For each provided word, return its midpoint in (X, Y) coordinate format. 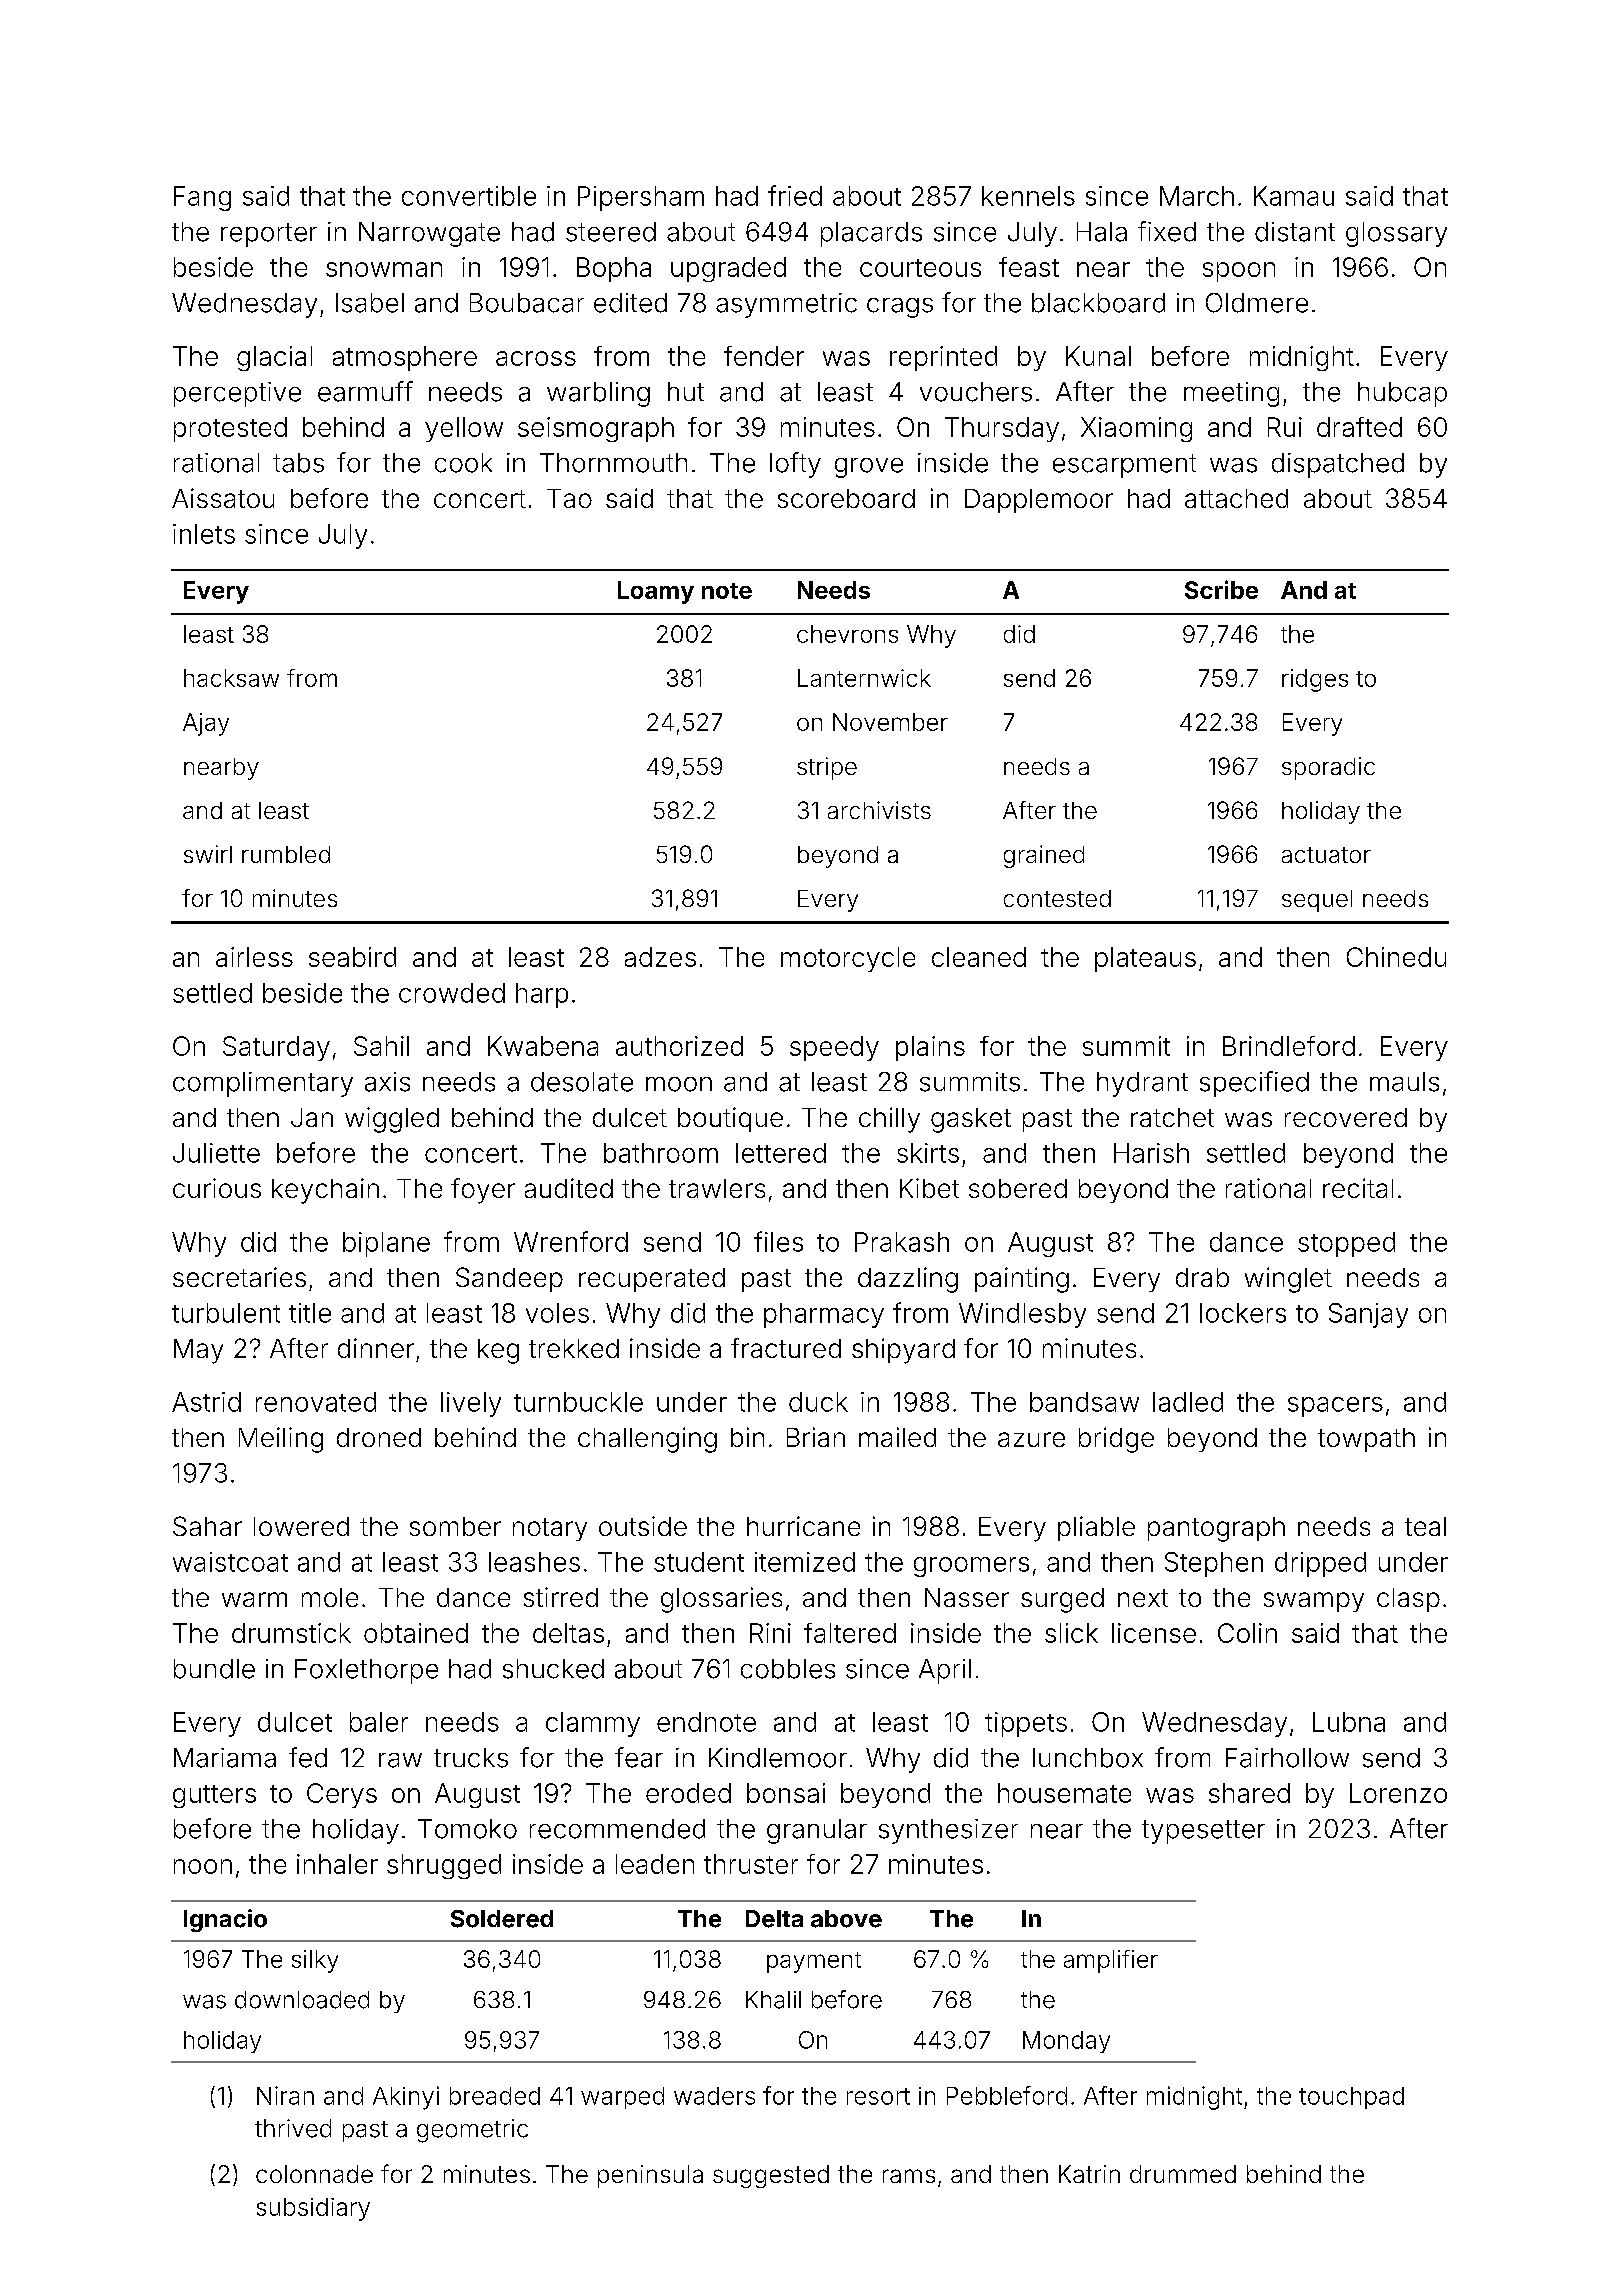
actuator (1326, 855)
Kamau (1294, 196)
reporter (269, 235)
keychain (325, 1191)
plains (930, 1048)
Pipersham (641, 198)
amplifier (1111, 1961)
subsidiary (313, 2209)
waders (714, 2096)
